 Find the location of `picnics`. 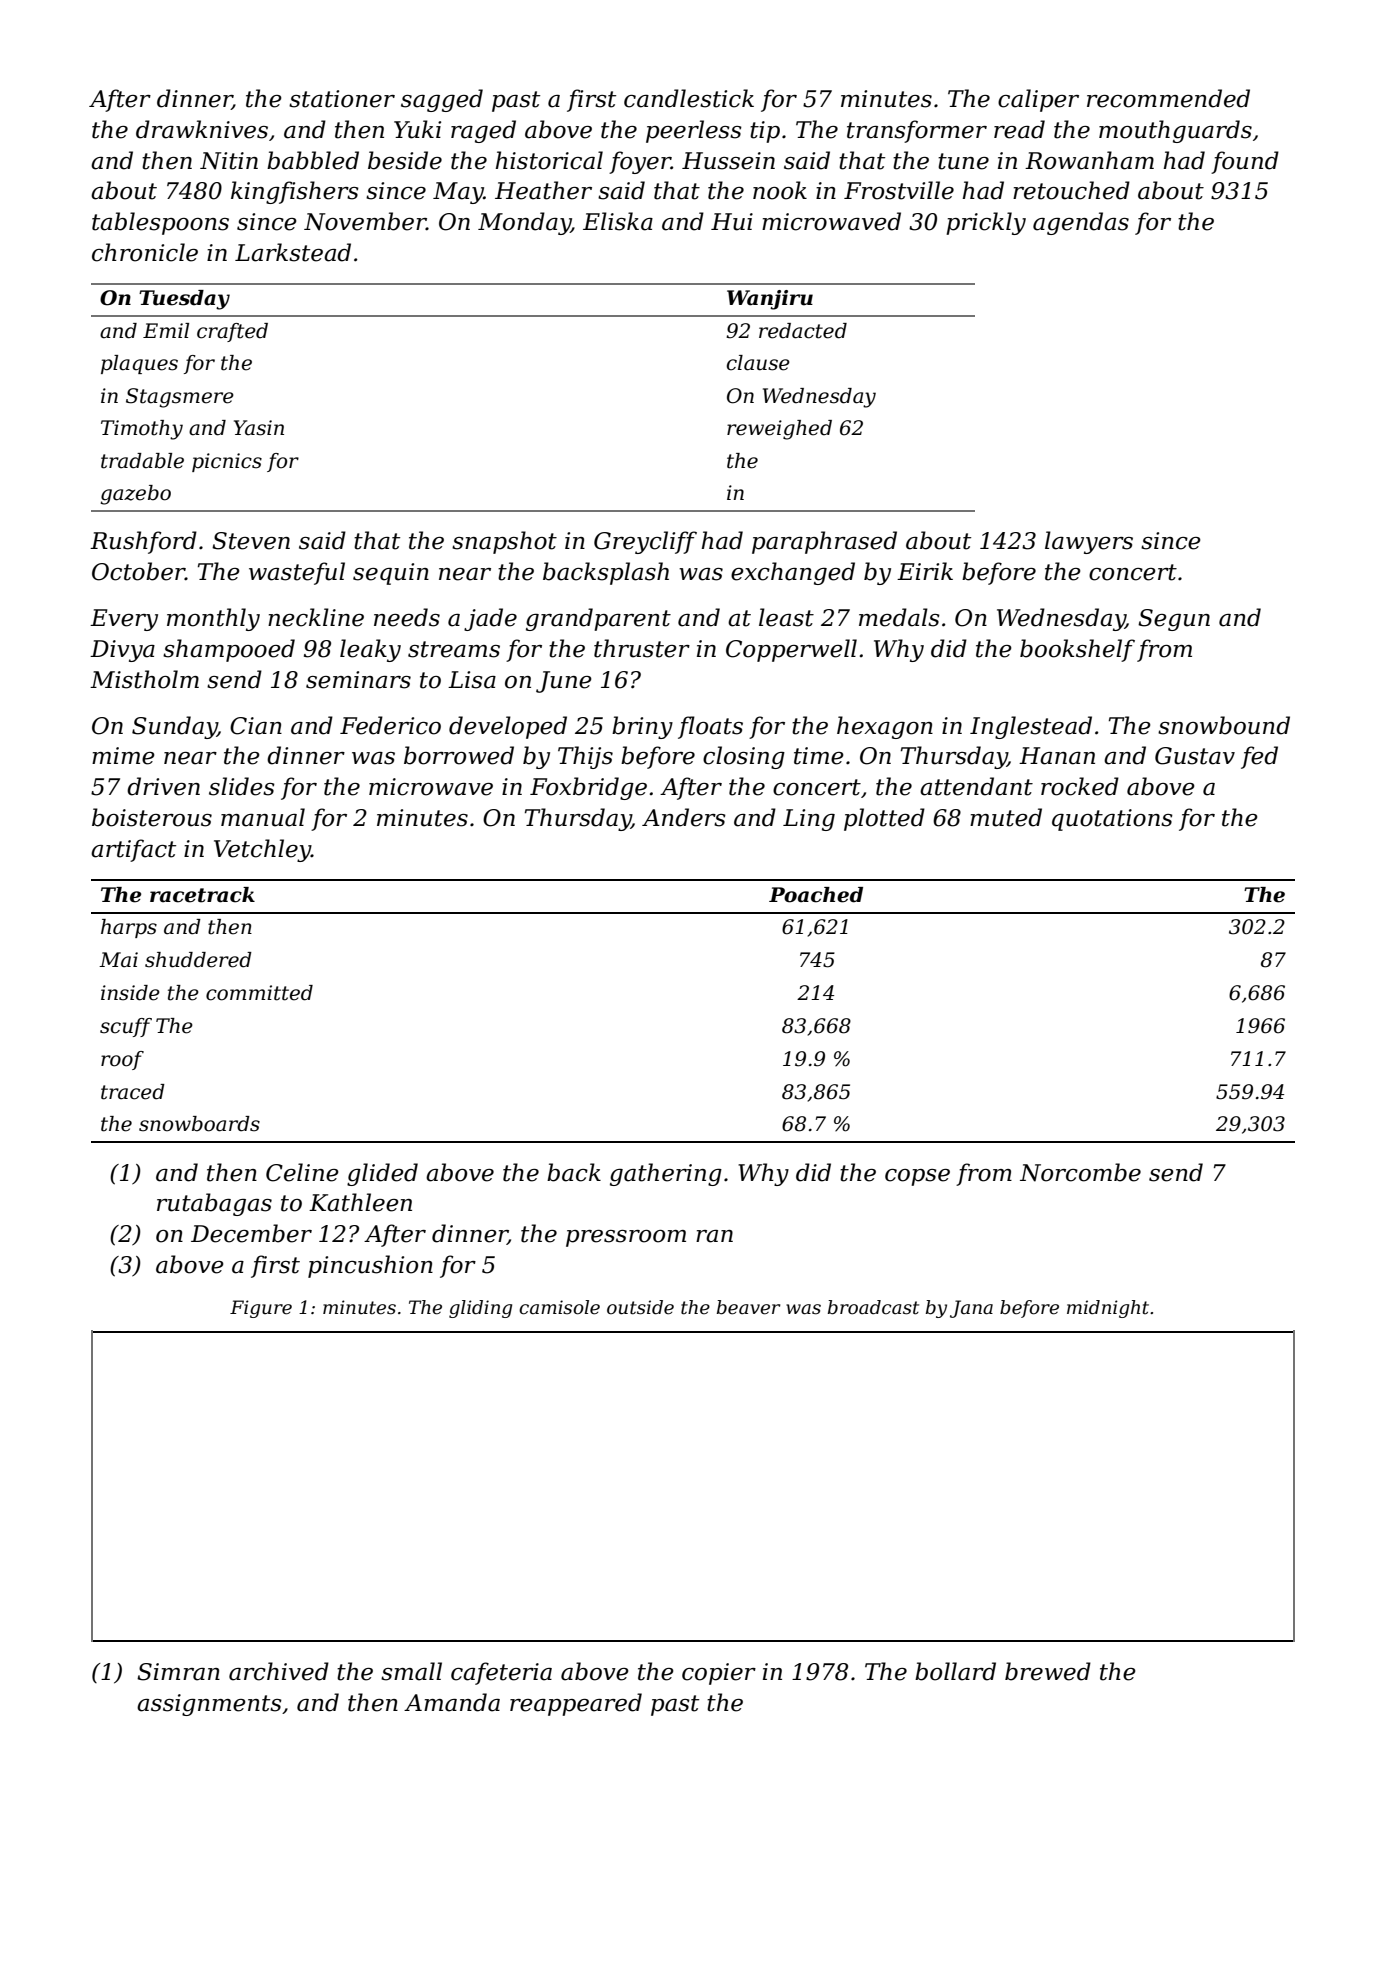

picnics is located at coordinates (227, 462).
